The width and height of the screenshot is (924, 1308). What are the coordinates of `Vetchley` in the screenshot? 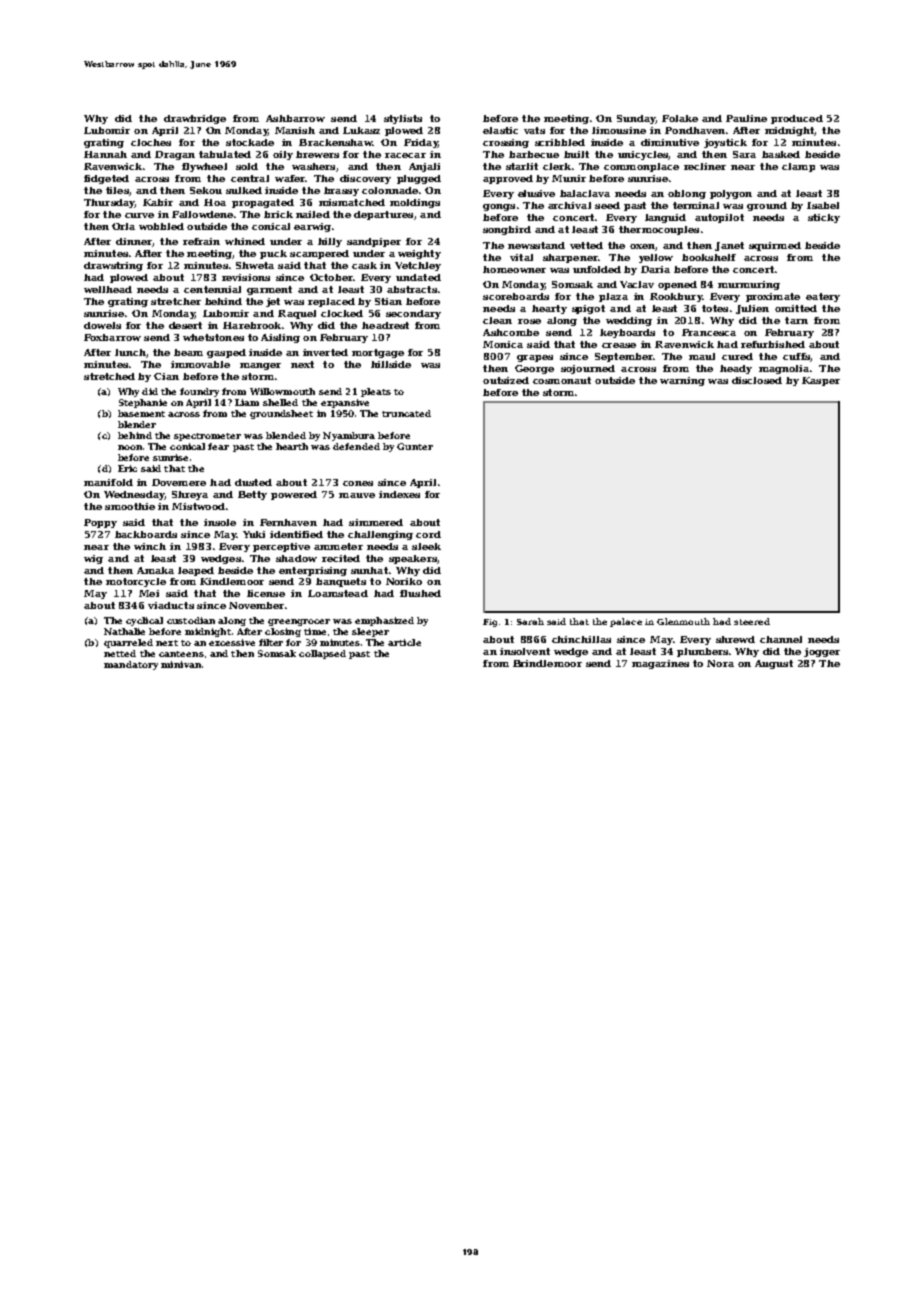 It's located at (418, 266).
